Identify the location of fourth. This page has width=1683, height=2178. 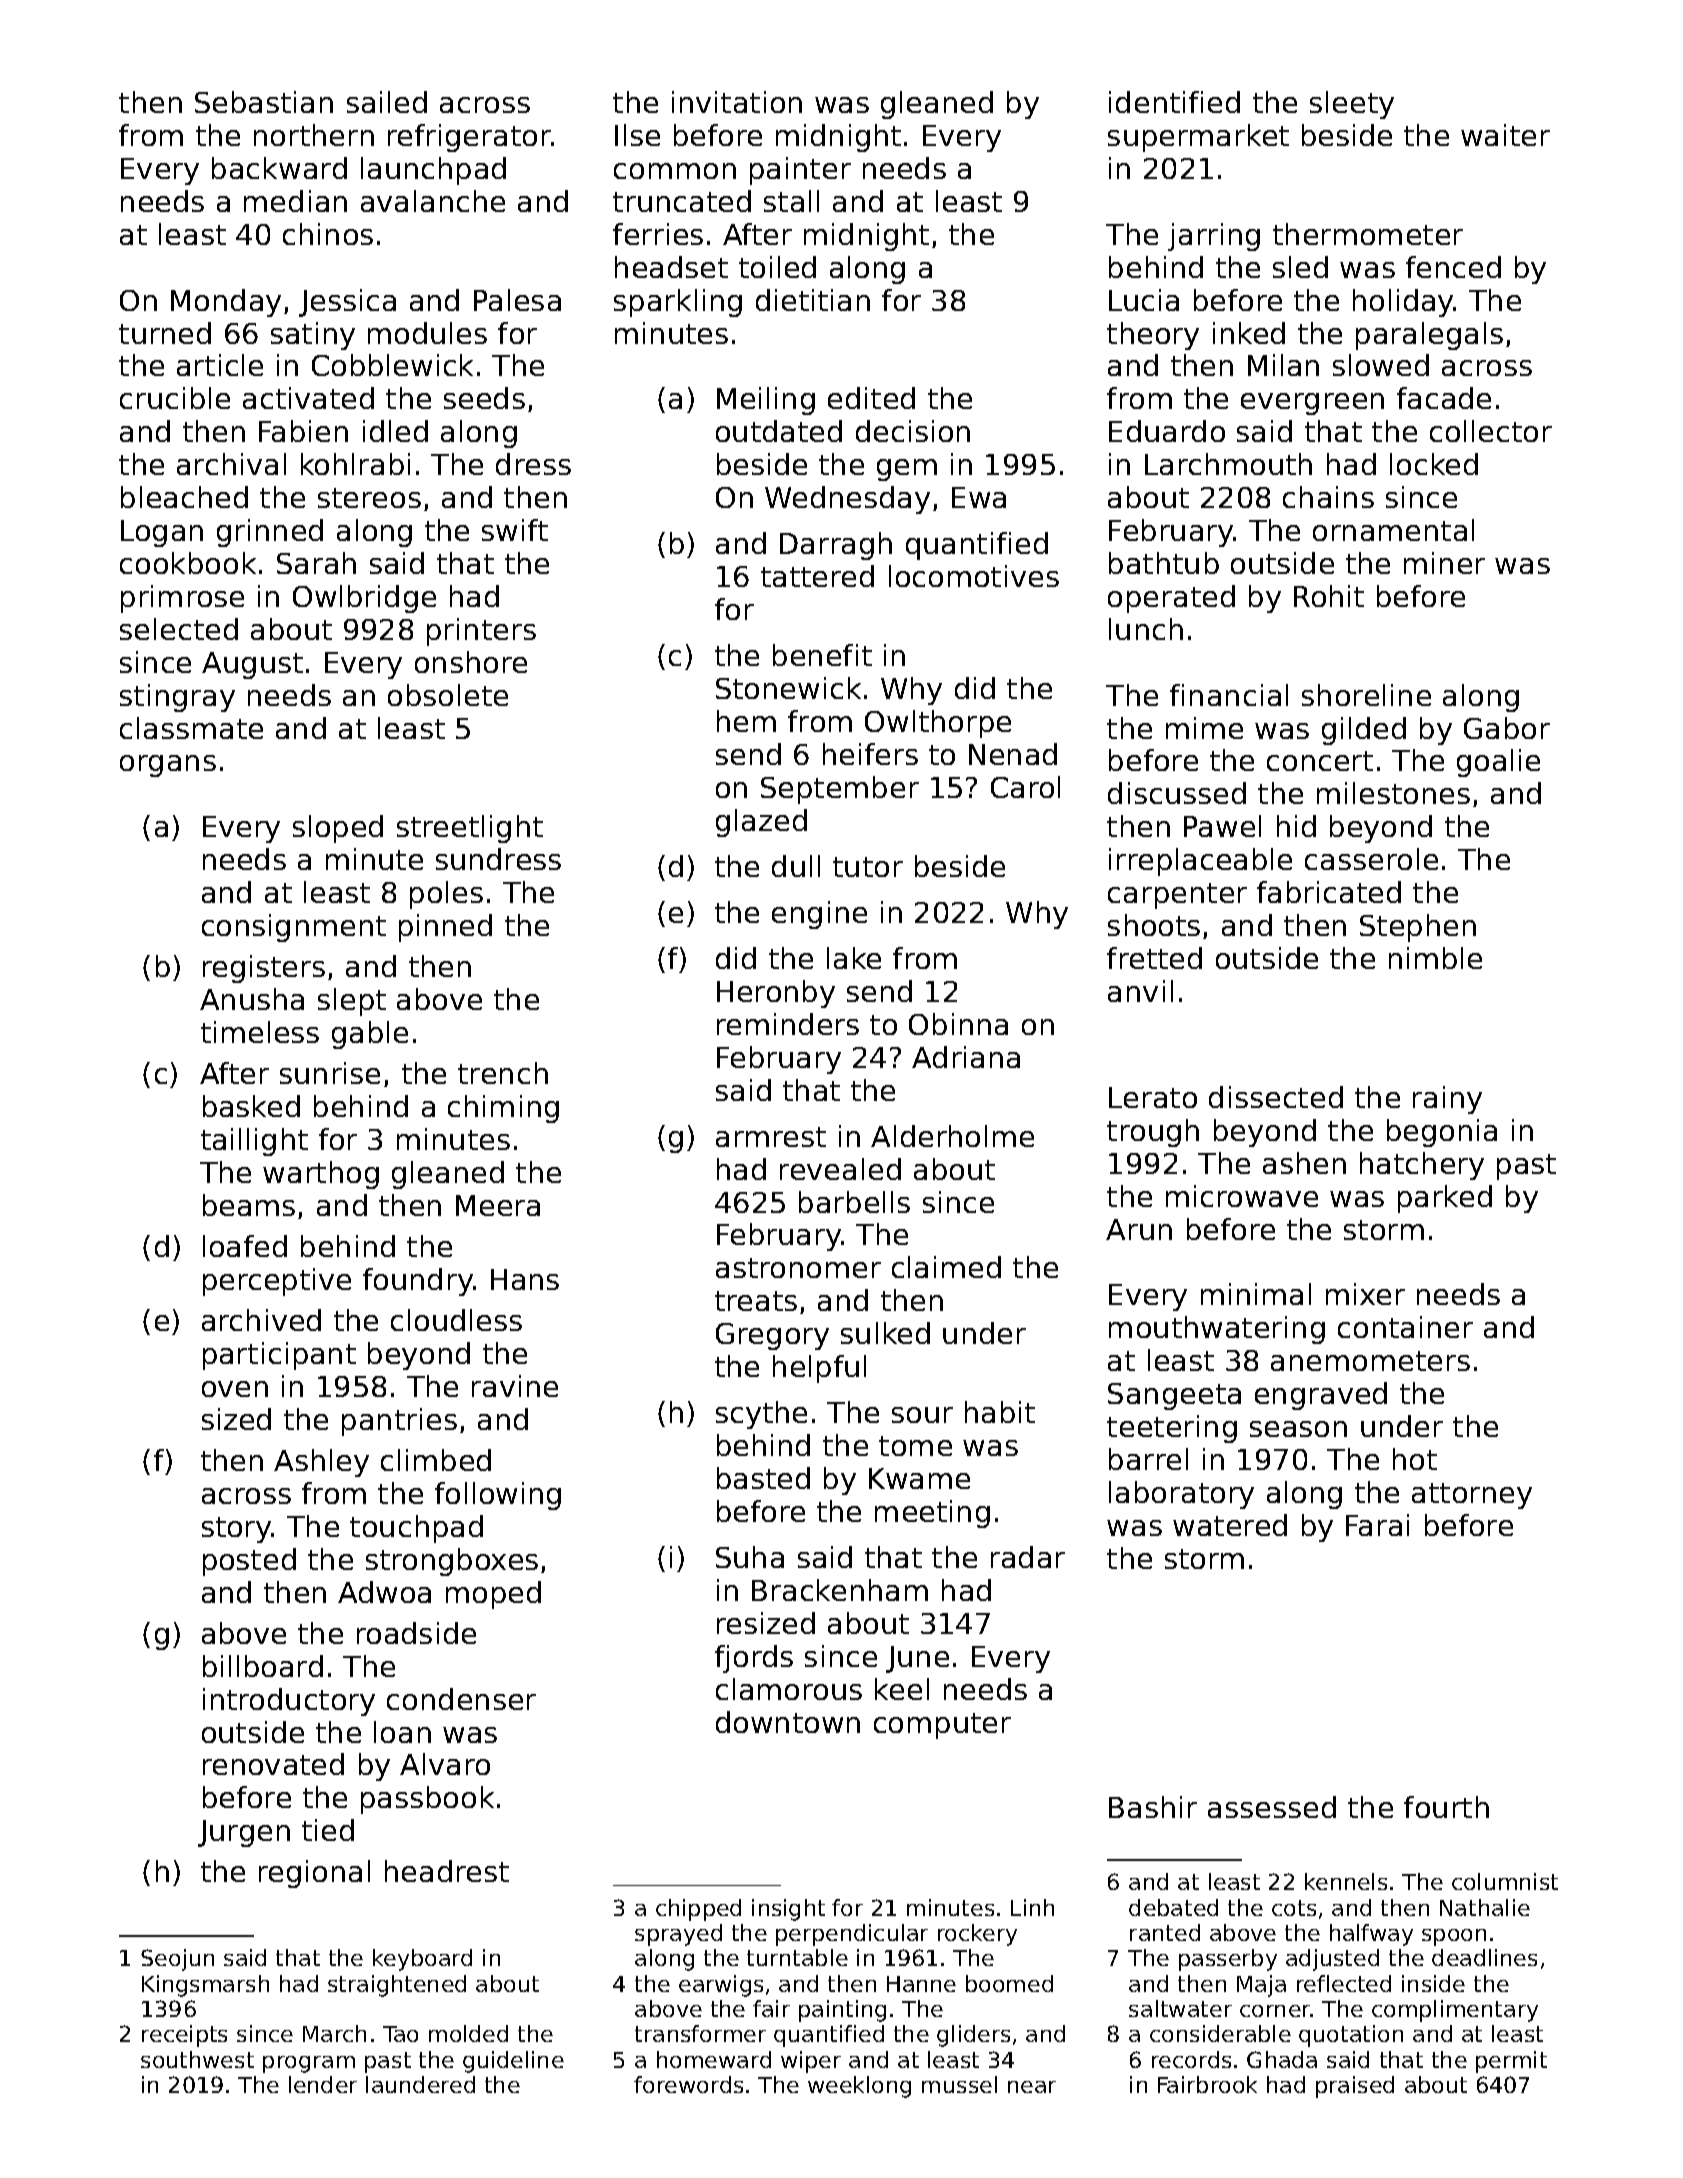
(1446, 1807).
